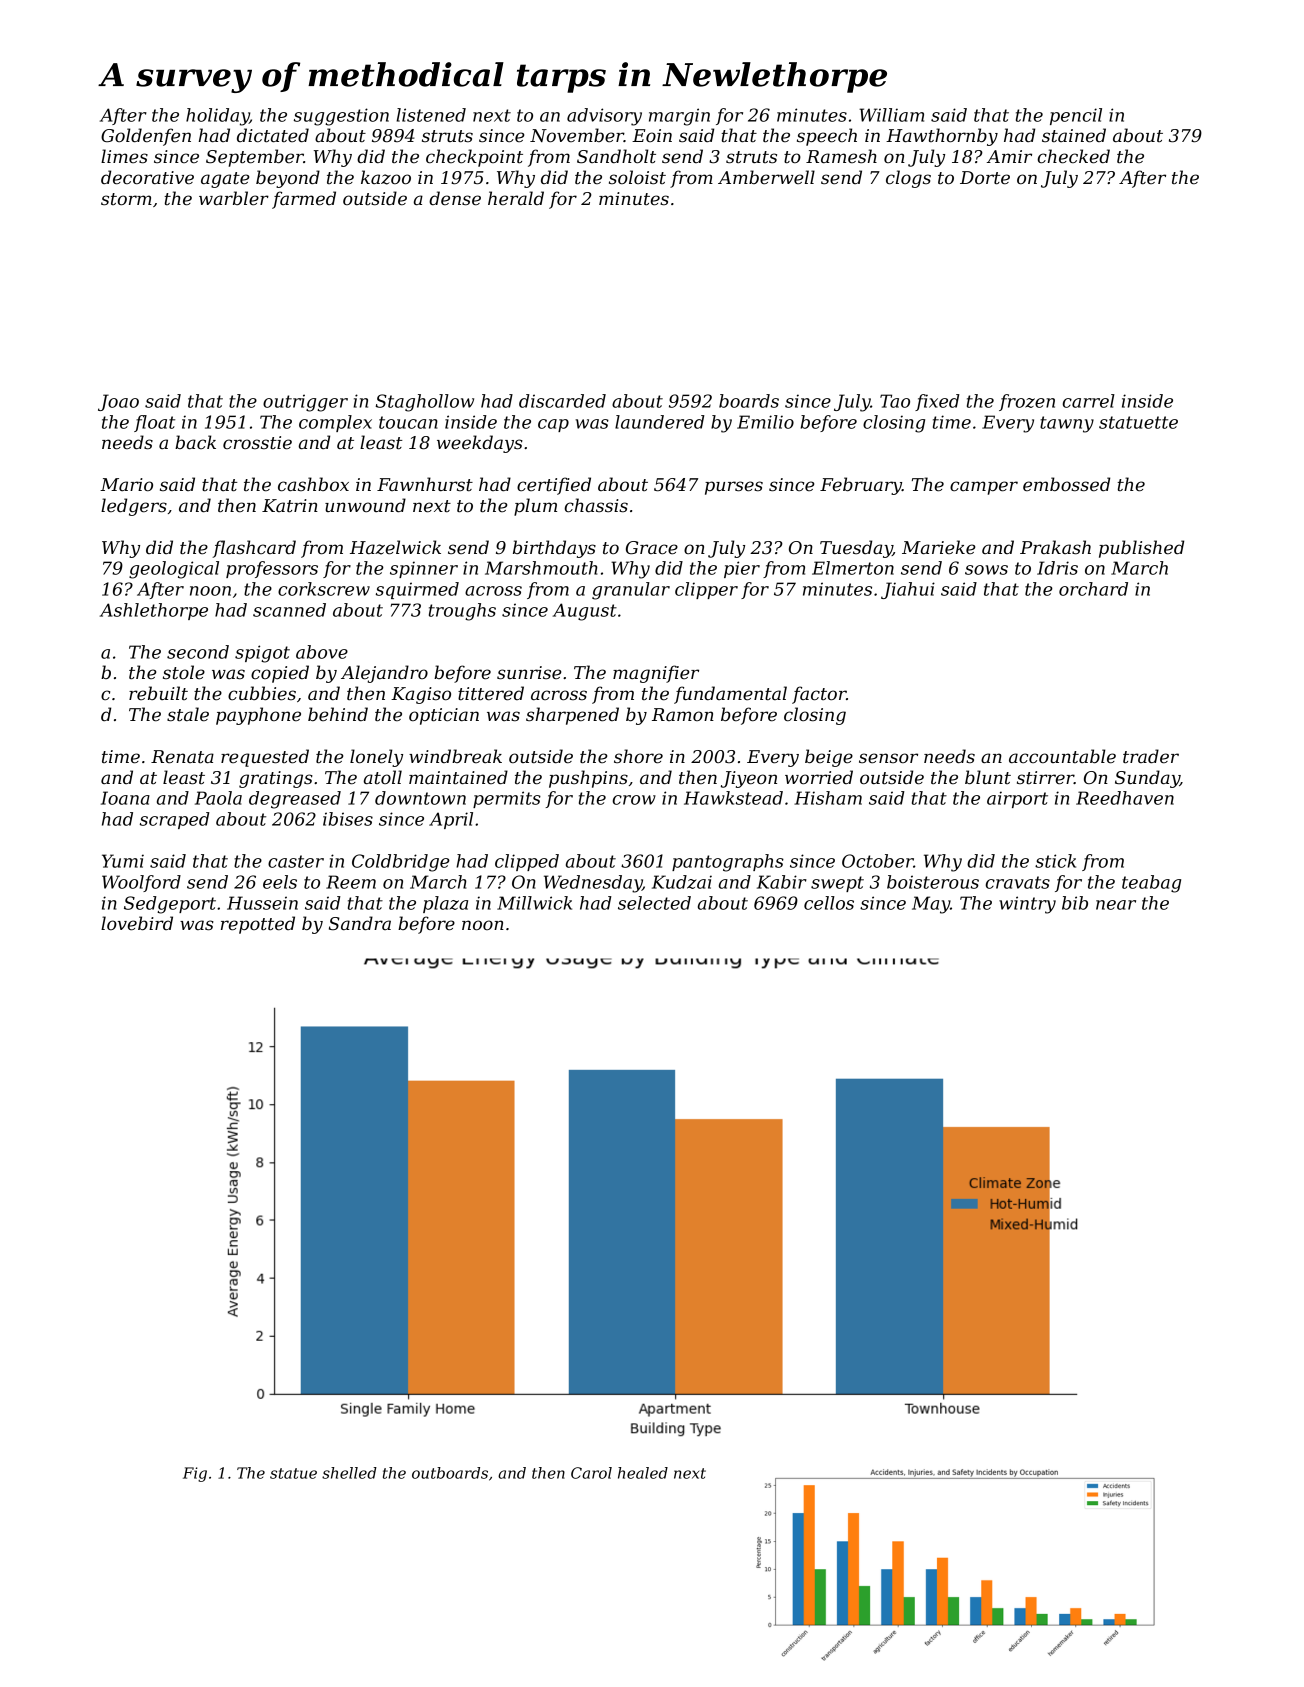 This document has width=1304, height=1687. What do you see at coordinates (1066, 484) in the document?
I see `embossed` at bounding box center [1066, 484].
